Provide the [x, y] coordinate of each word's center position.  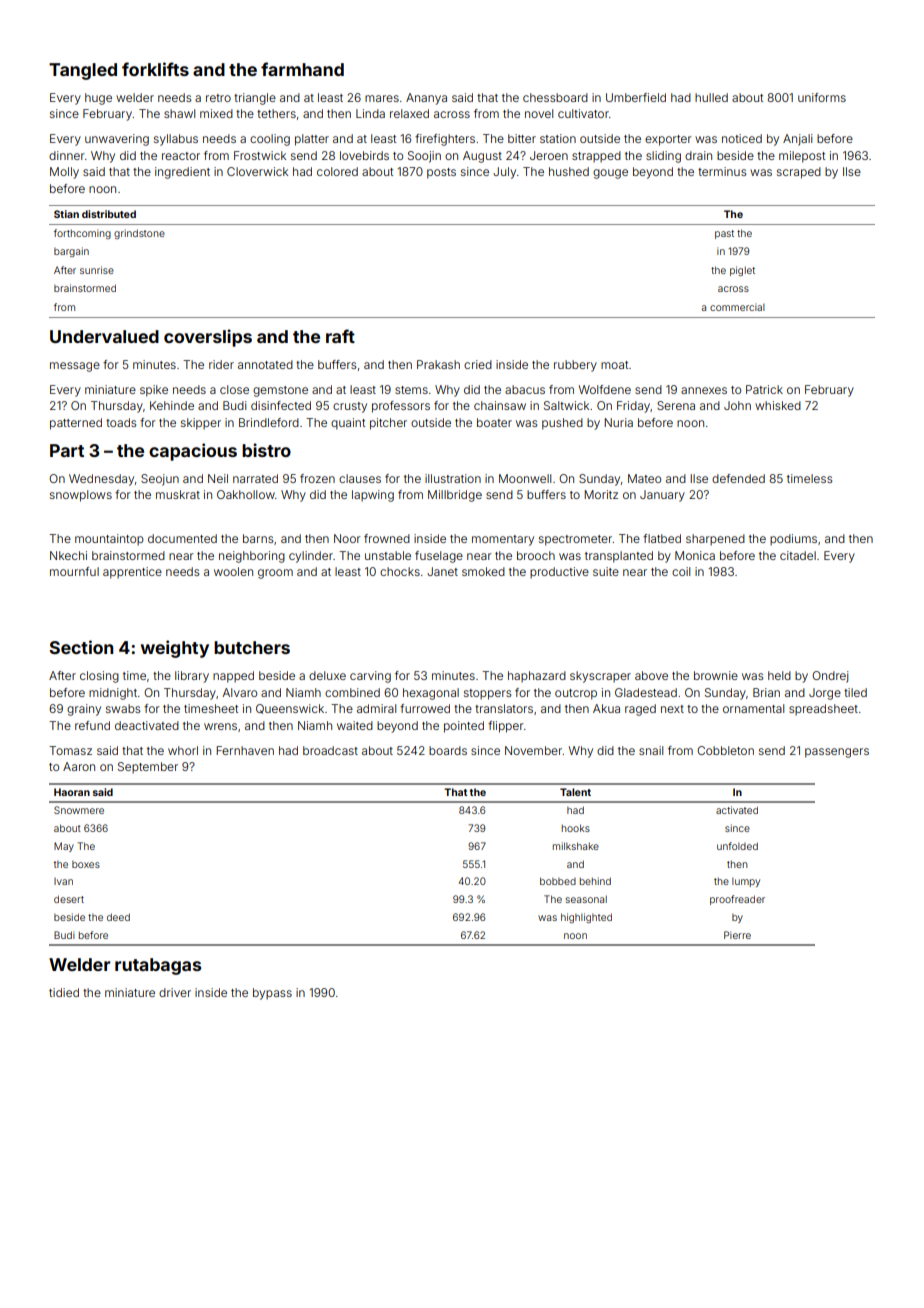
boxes [86, 864]
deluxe [327, 675]
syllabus [176, 140]
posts [441, 173]
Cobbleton [725, 750]
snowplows [81, 496]
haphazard [537, 676]
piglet [742, 271]
